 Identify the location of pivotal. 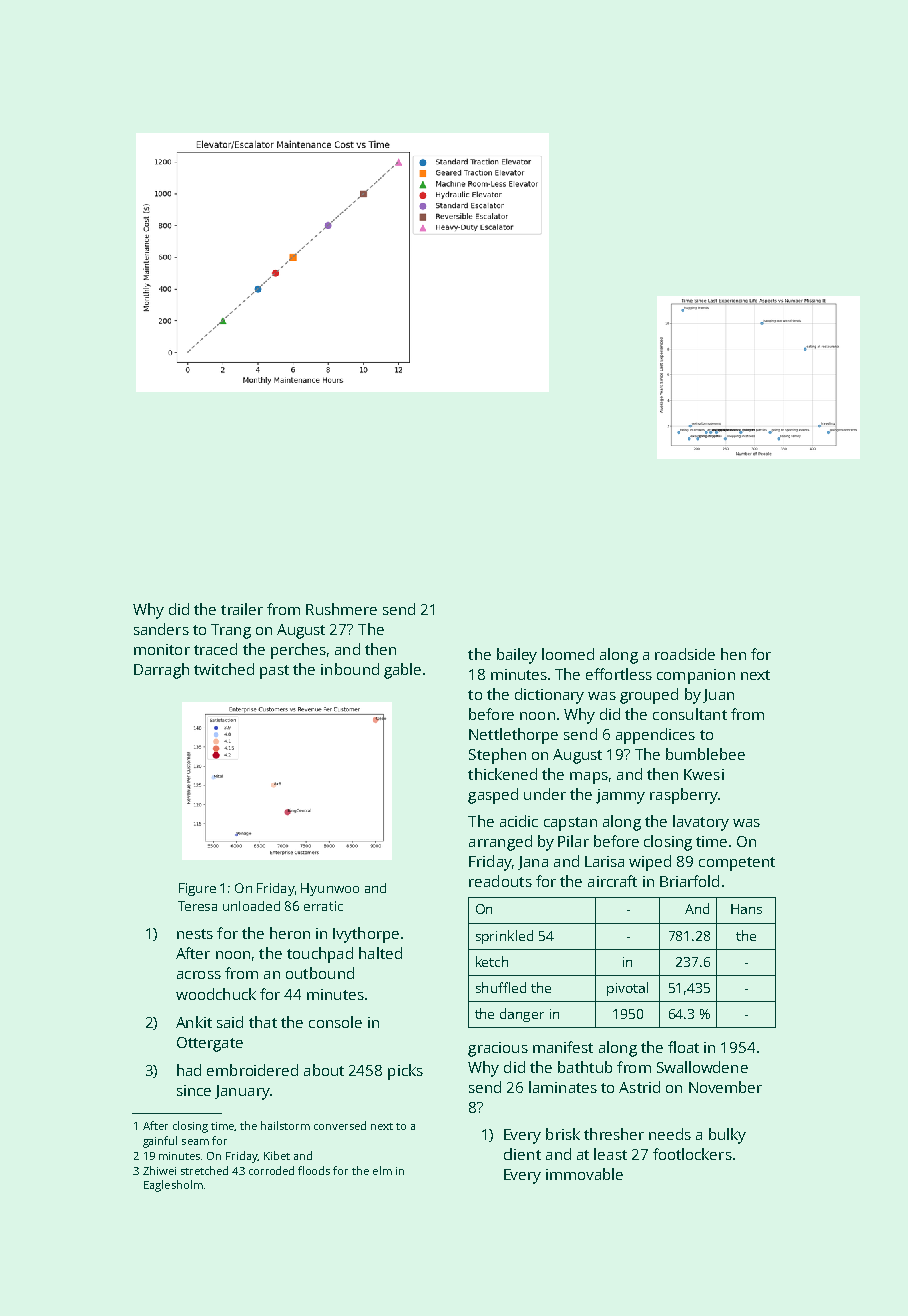
(627, 989).
